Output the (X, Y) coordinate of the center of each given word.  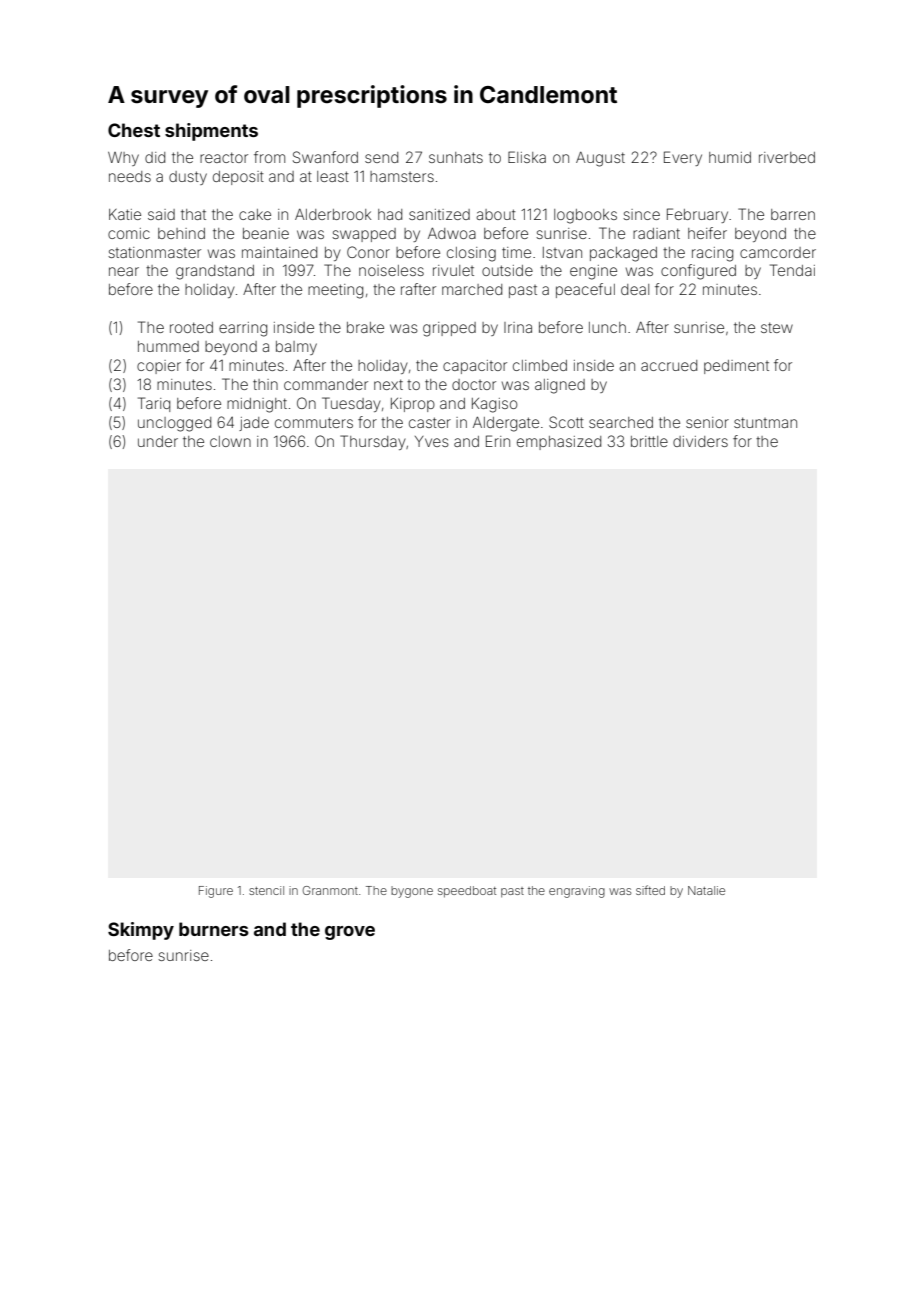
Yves (432, 441)
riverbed (787, 157)
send (381, 157)
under (158, 441)
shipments (211, 132)
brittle (649, 441)
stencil (266, 890)
